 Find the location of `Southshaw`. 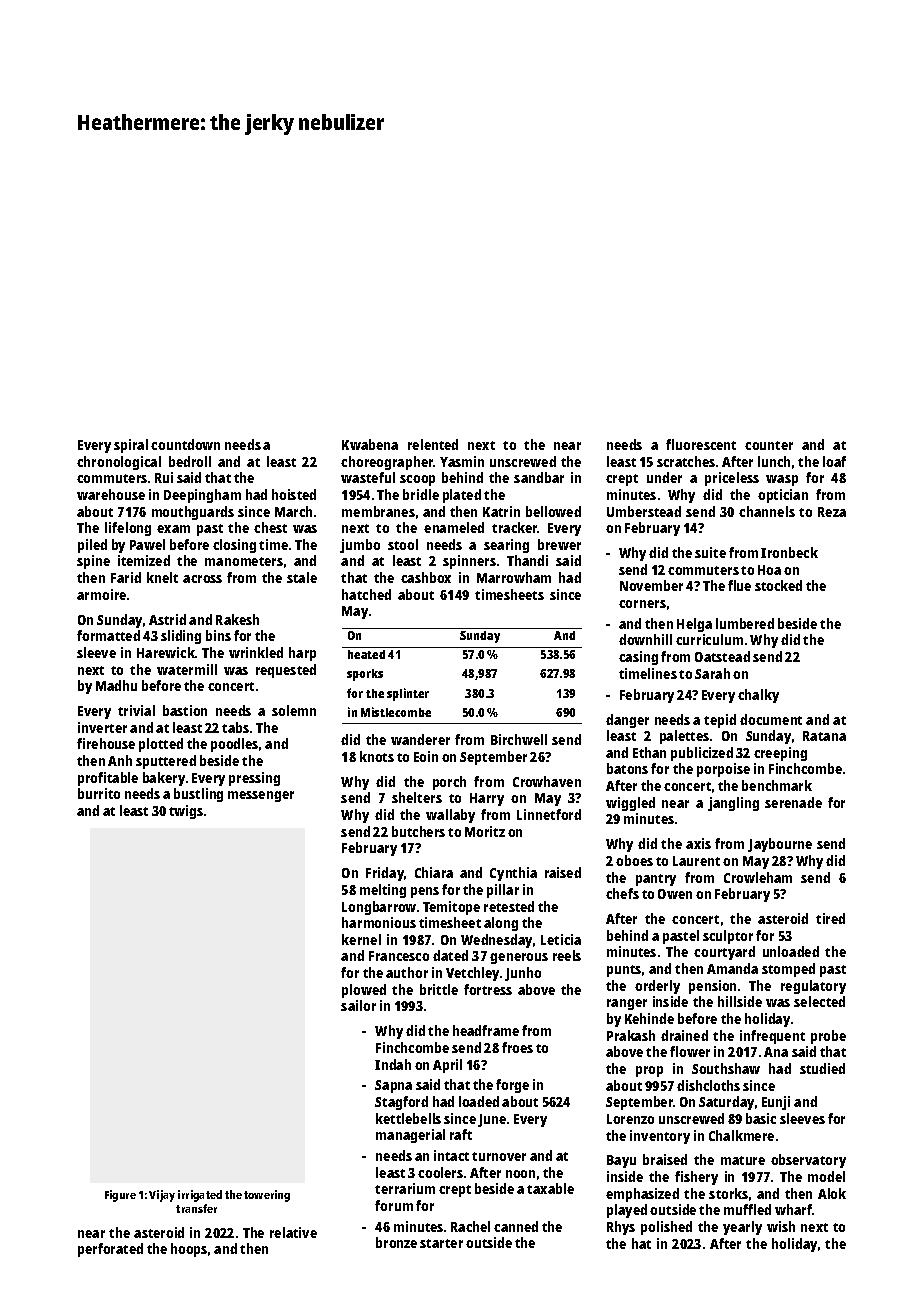

Southshaw is located at coordinates (726, 1068).
